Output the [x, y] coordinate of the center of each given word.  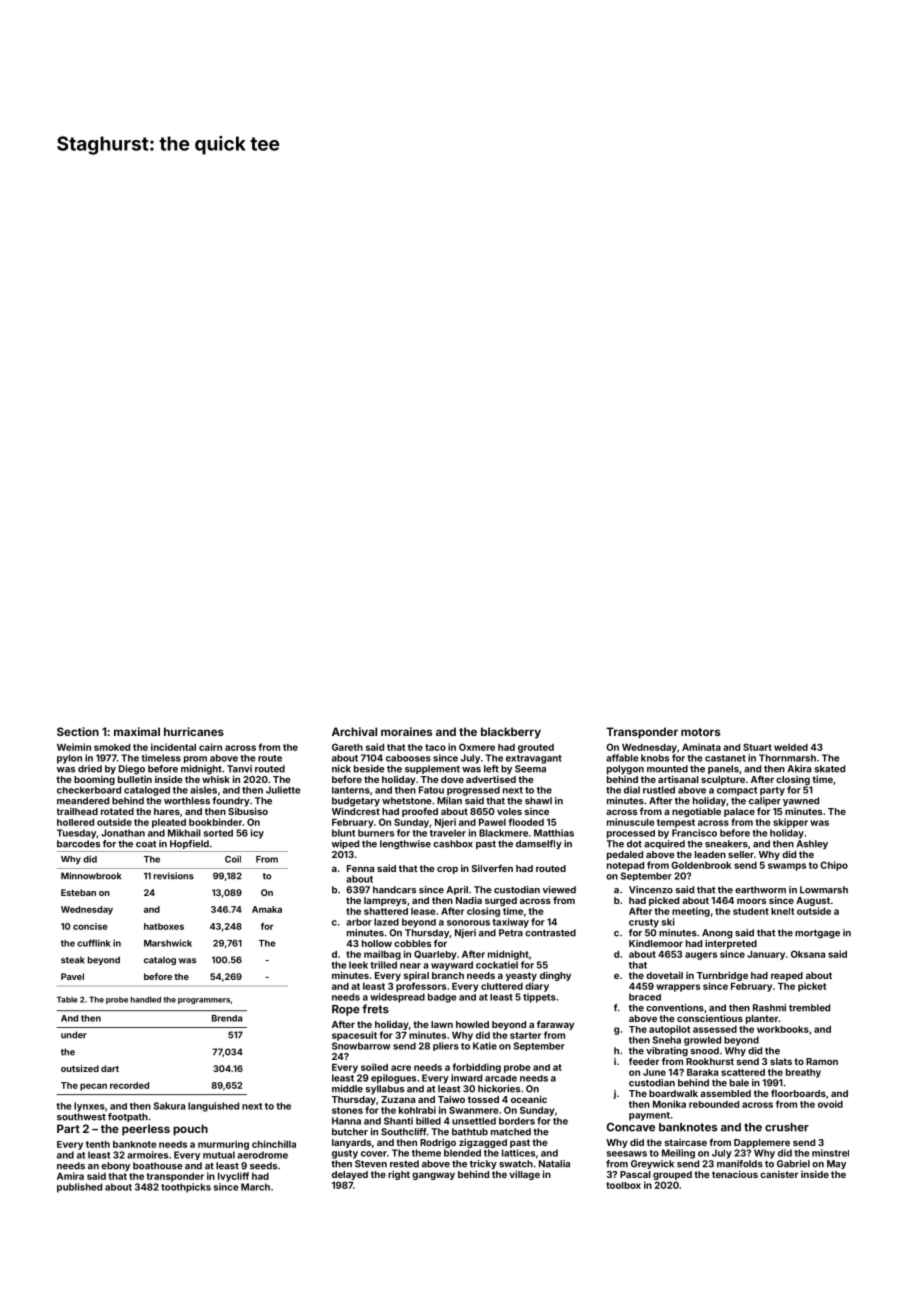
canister [779, 1174]
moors [751, 901]
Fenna [360, 868]
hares [167, 811]
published [79, 1188]
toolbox [623, 1185]
